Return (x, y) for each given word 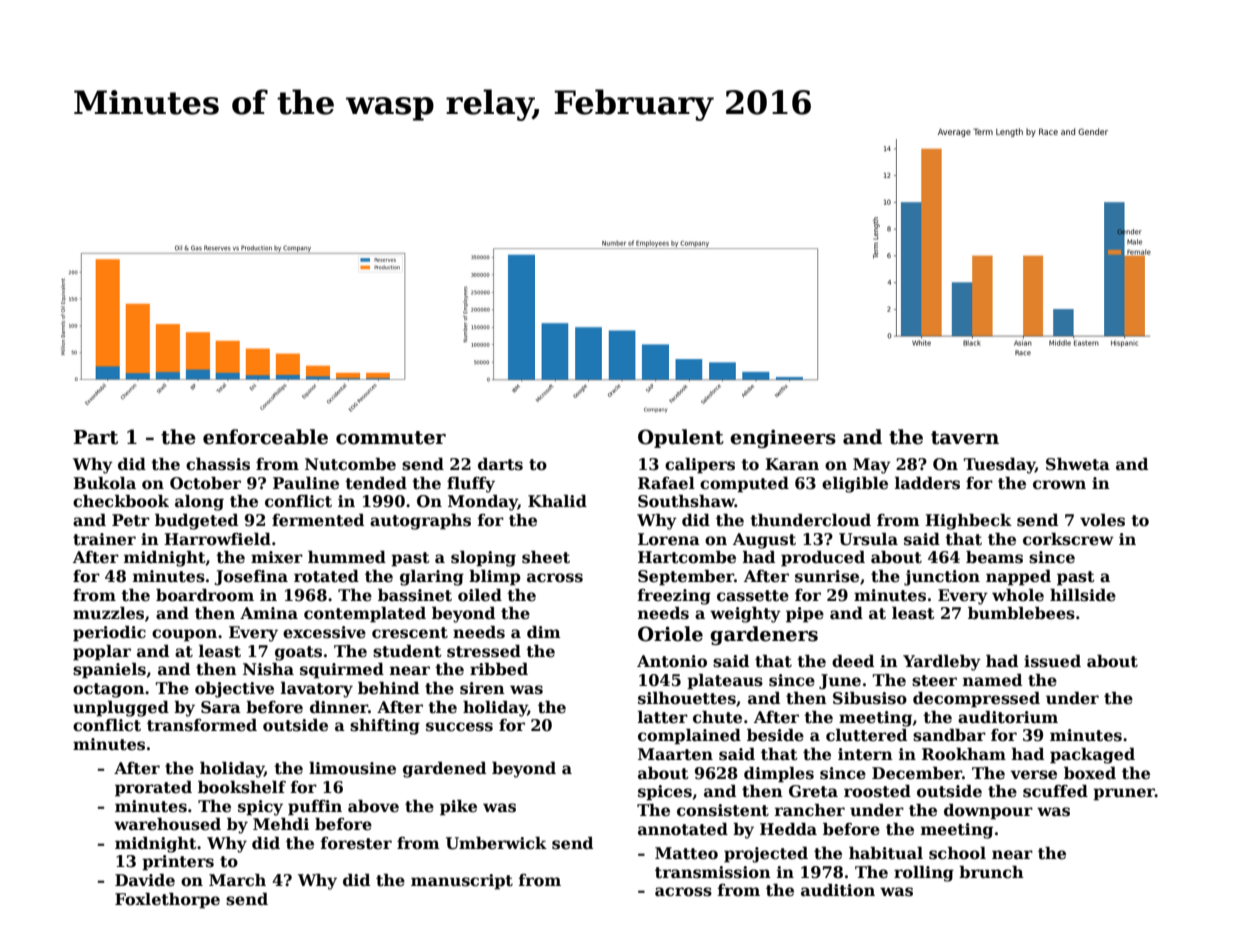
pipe (805, 615)
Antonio (672, 661)
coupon (184, 635)
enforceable (265, 437)
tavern (965, 438)
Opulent (681, 438)
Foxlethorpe (167, 901)
